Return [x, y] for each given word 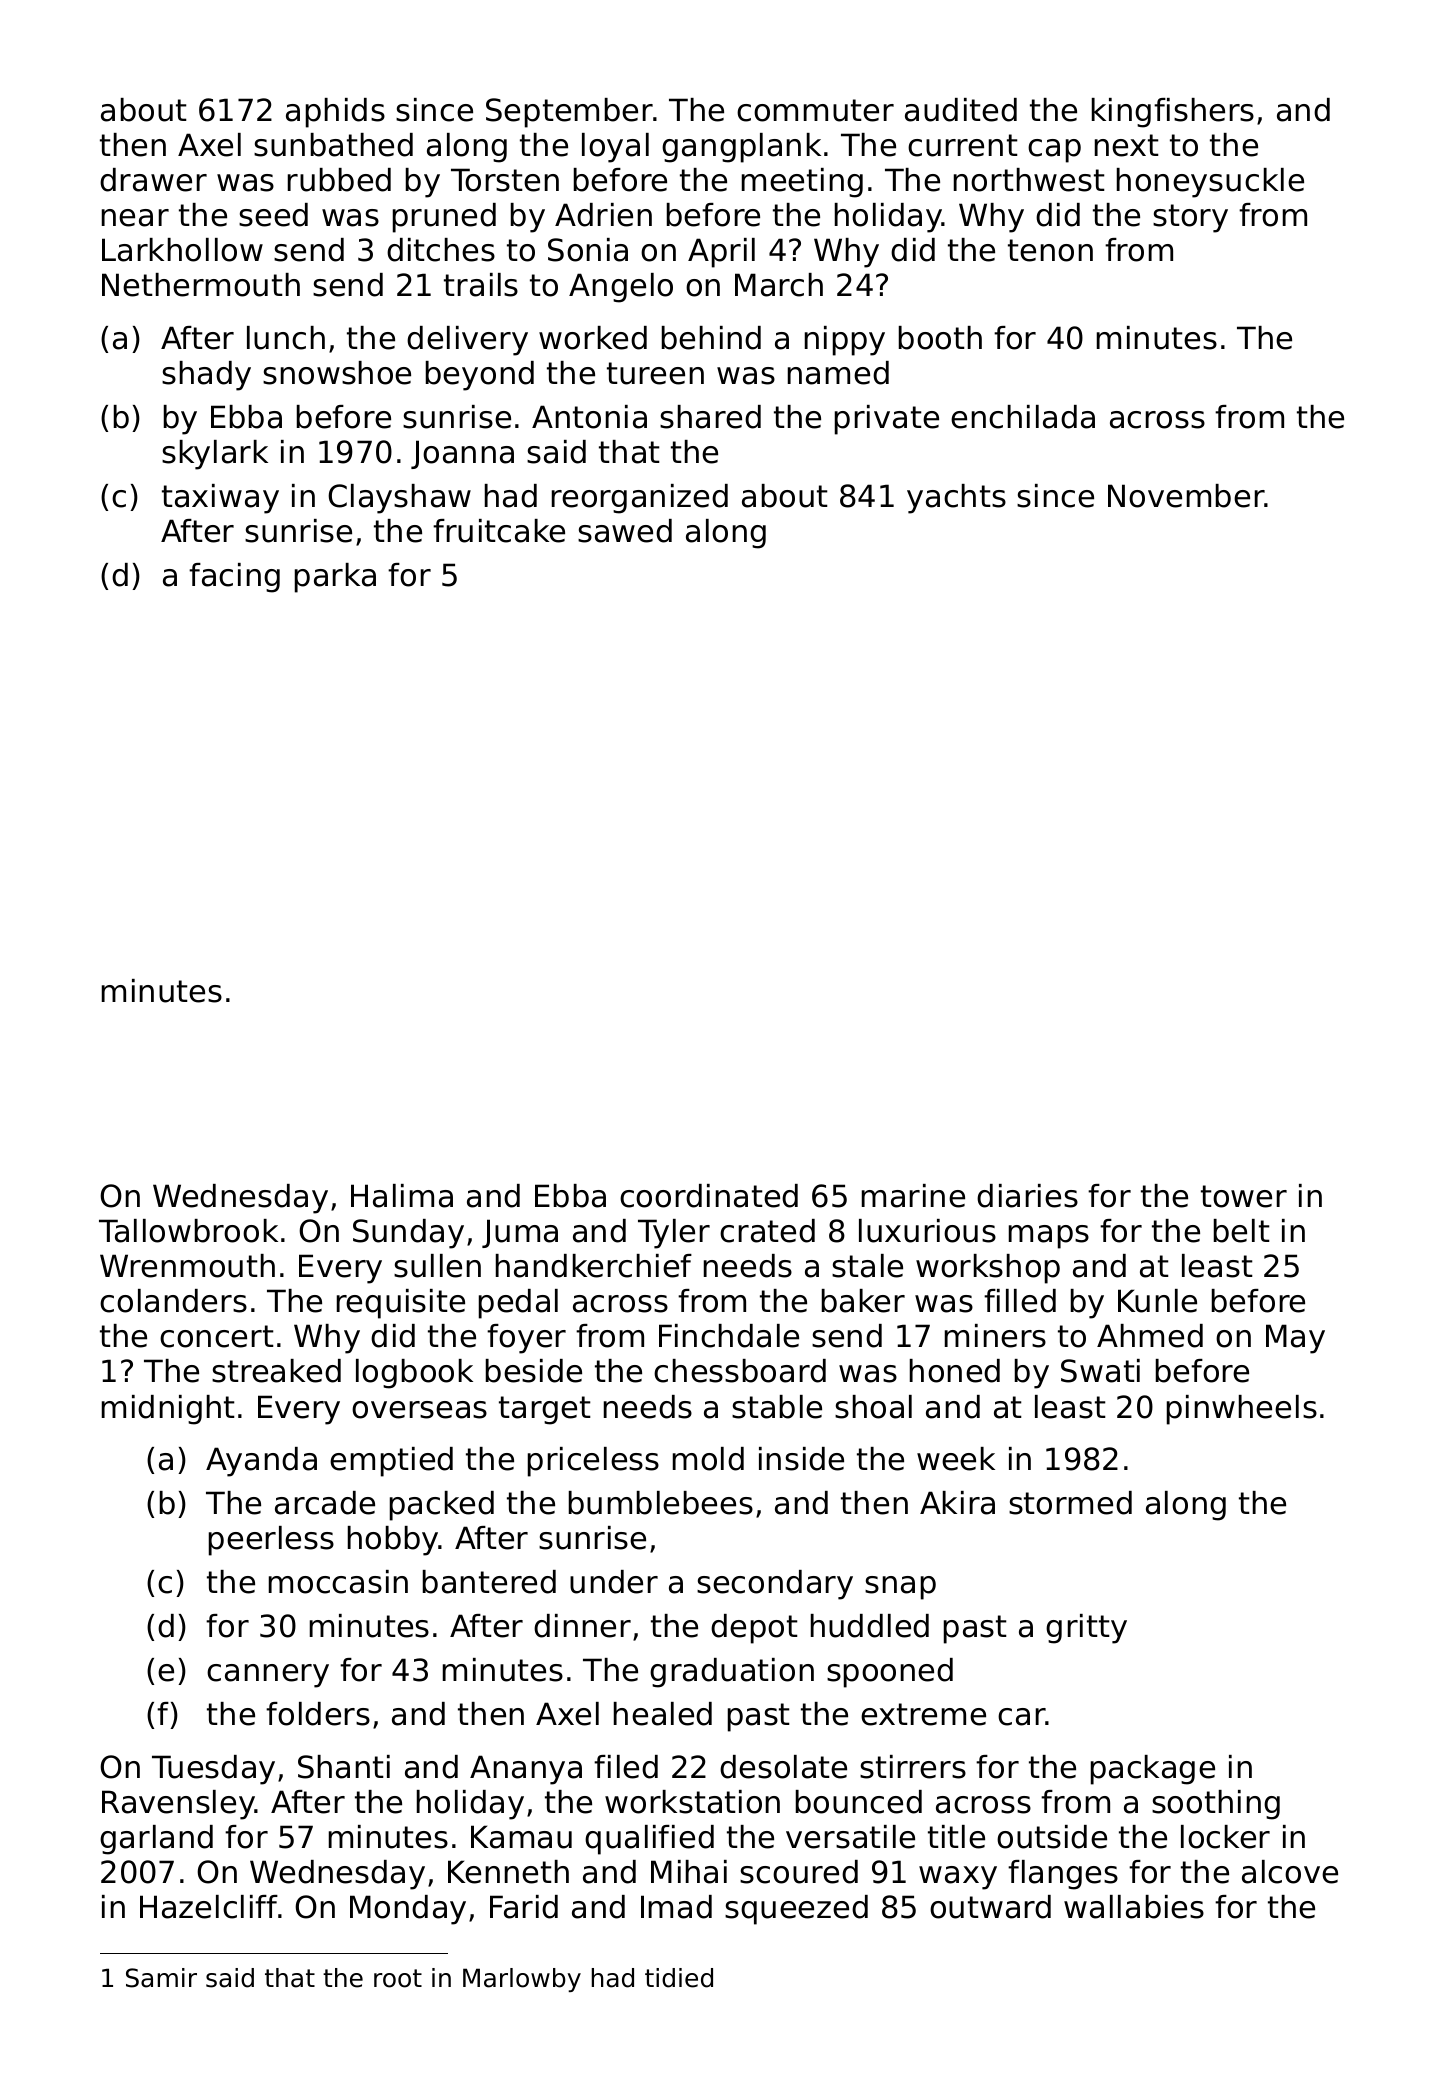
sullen [437, 1266]
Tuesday [213, 1770]
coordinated [709, 1196]
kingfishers [1173, 113]
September [570, 113]
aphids [335, 113]
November [1186, 496]
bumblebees [661, 1503]
